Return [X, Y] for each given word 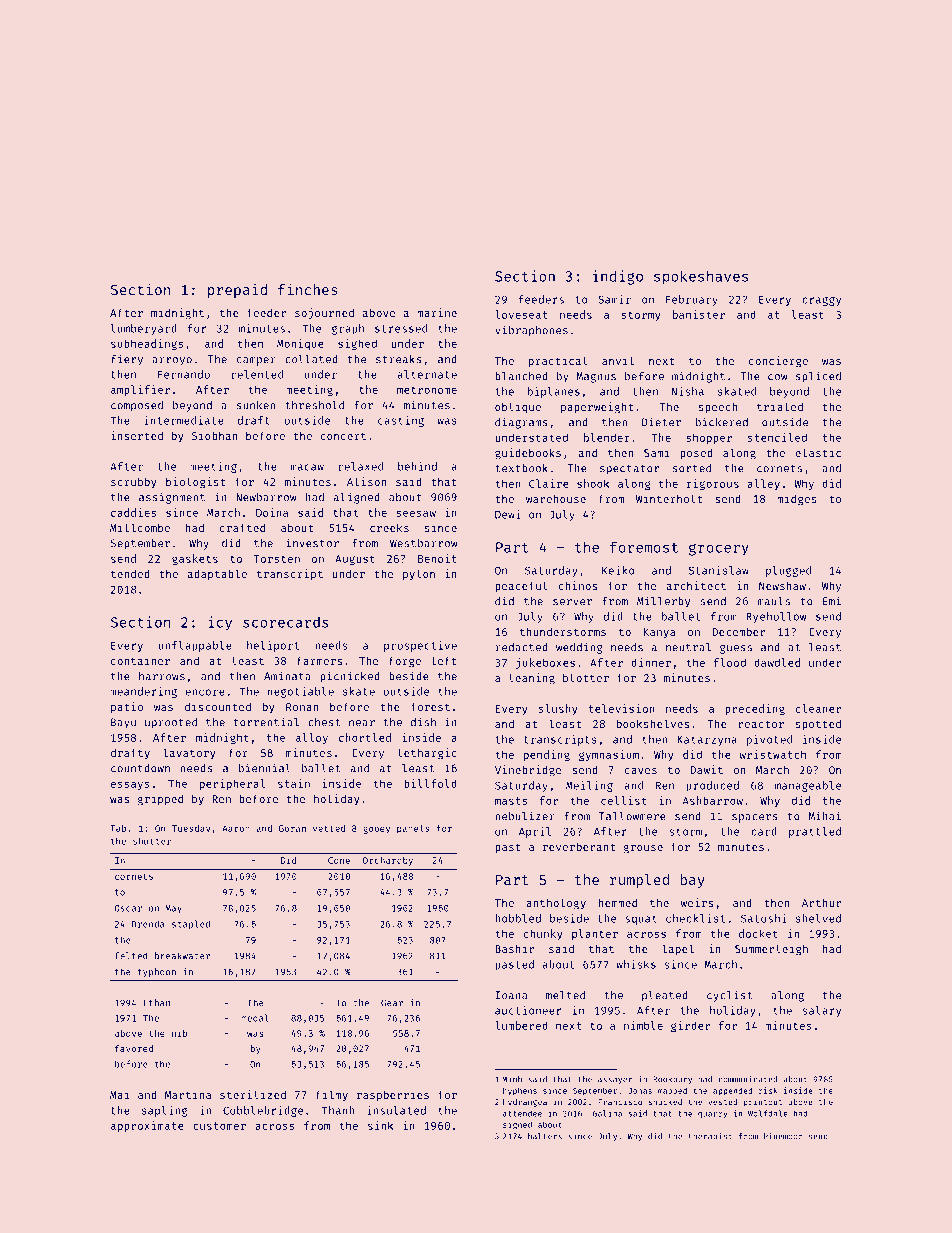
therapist [710, 1137]
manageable [808, 786]
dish [423, 722]
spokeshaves [701, 277]
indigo [618, 277]
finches [308, 289]
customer [219, 1126]
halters [545, 1136]
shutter [152, 841]
